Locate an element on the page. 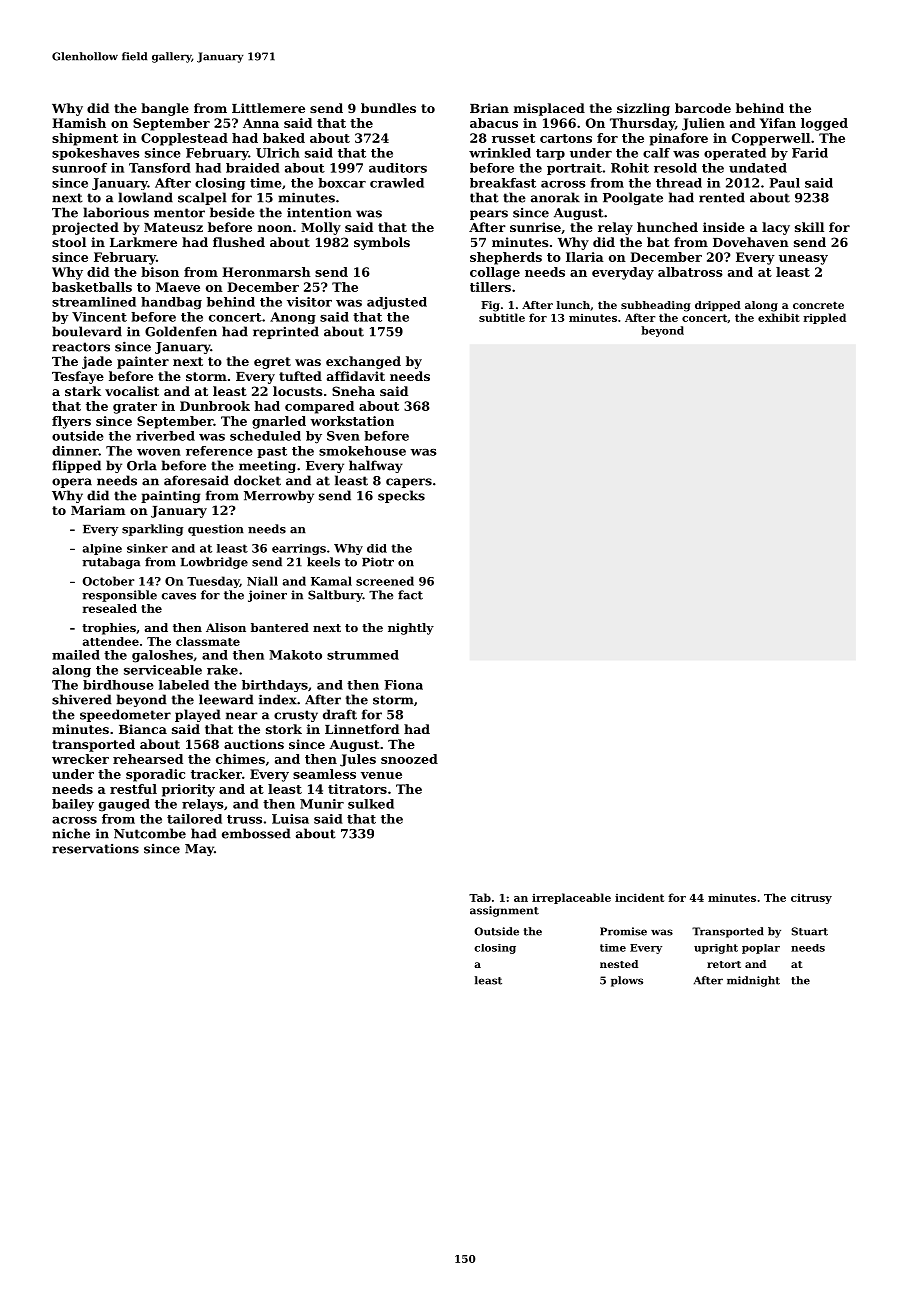 Image resolution: width=908 pixels, height=1316 pixels. barcode is located at coordinates (703, 108).
